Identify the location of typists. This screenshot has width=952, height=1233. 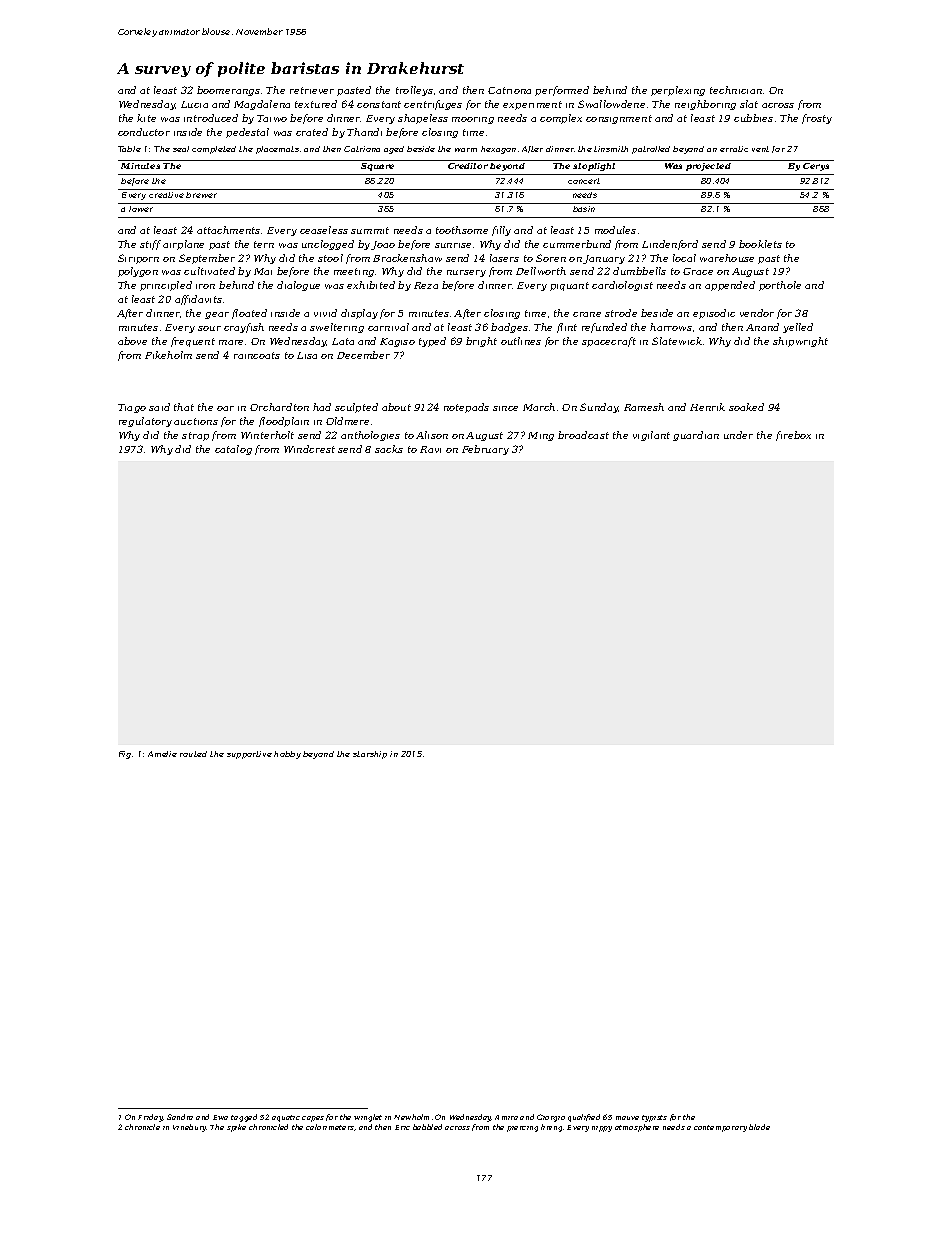
(654, 1118).
